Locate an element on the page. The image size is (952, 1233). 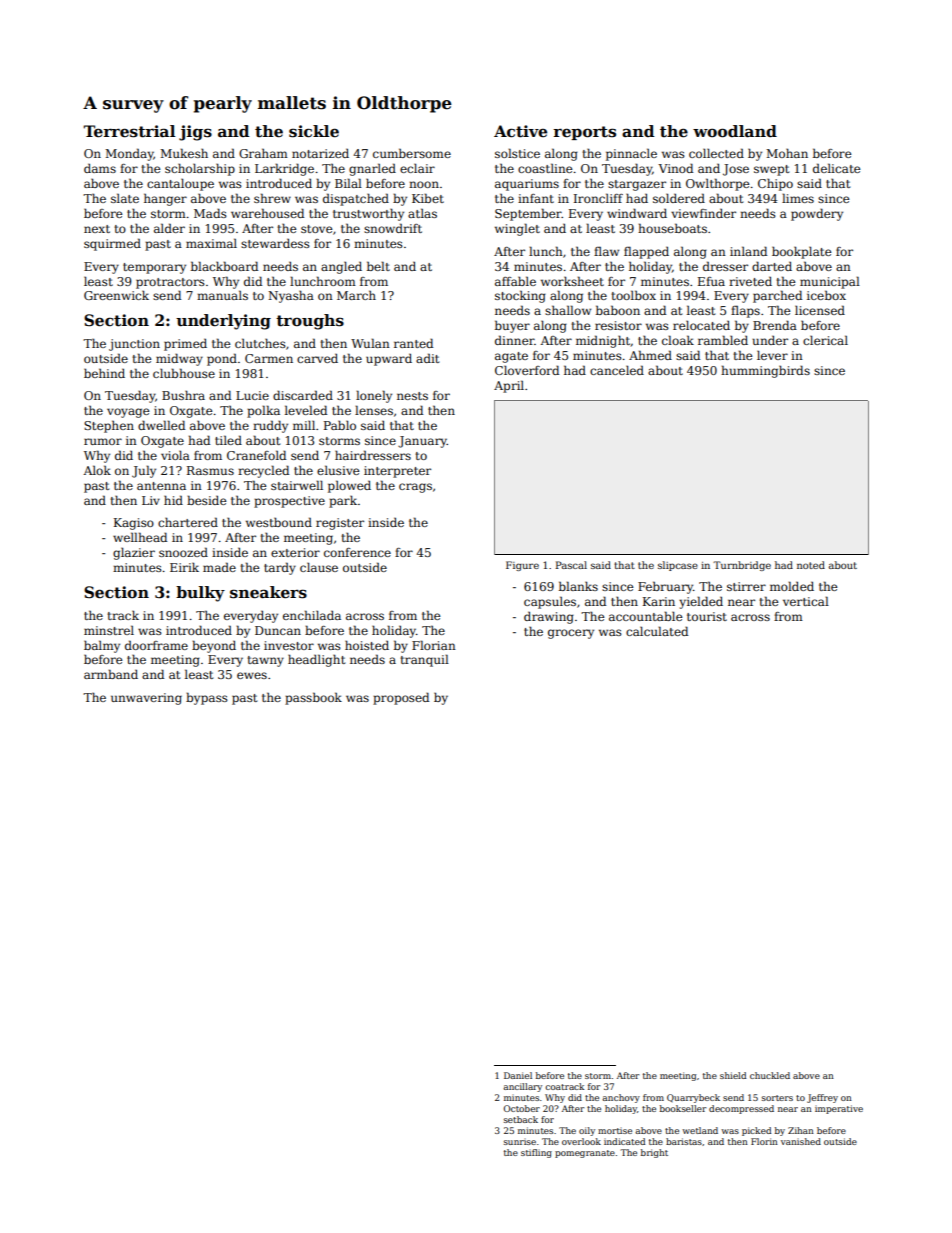
shield is located at coordinates (733, 1075).
